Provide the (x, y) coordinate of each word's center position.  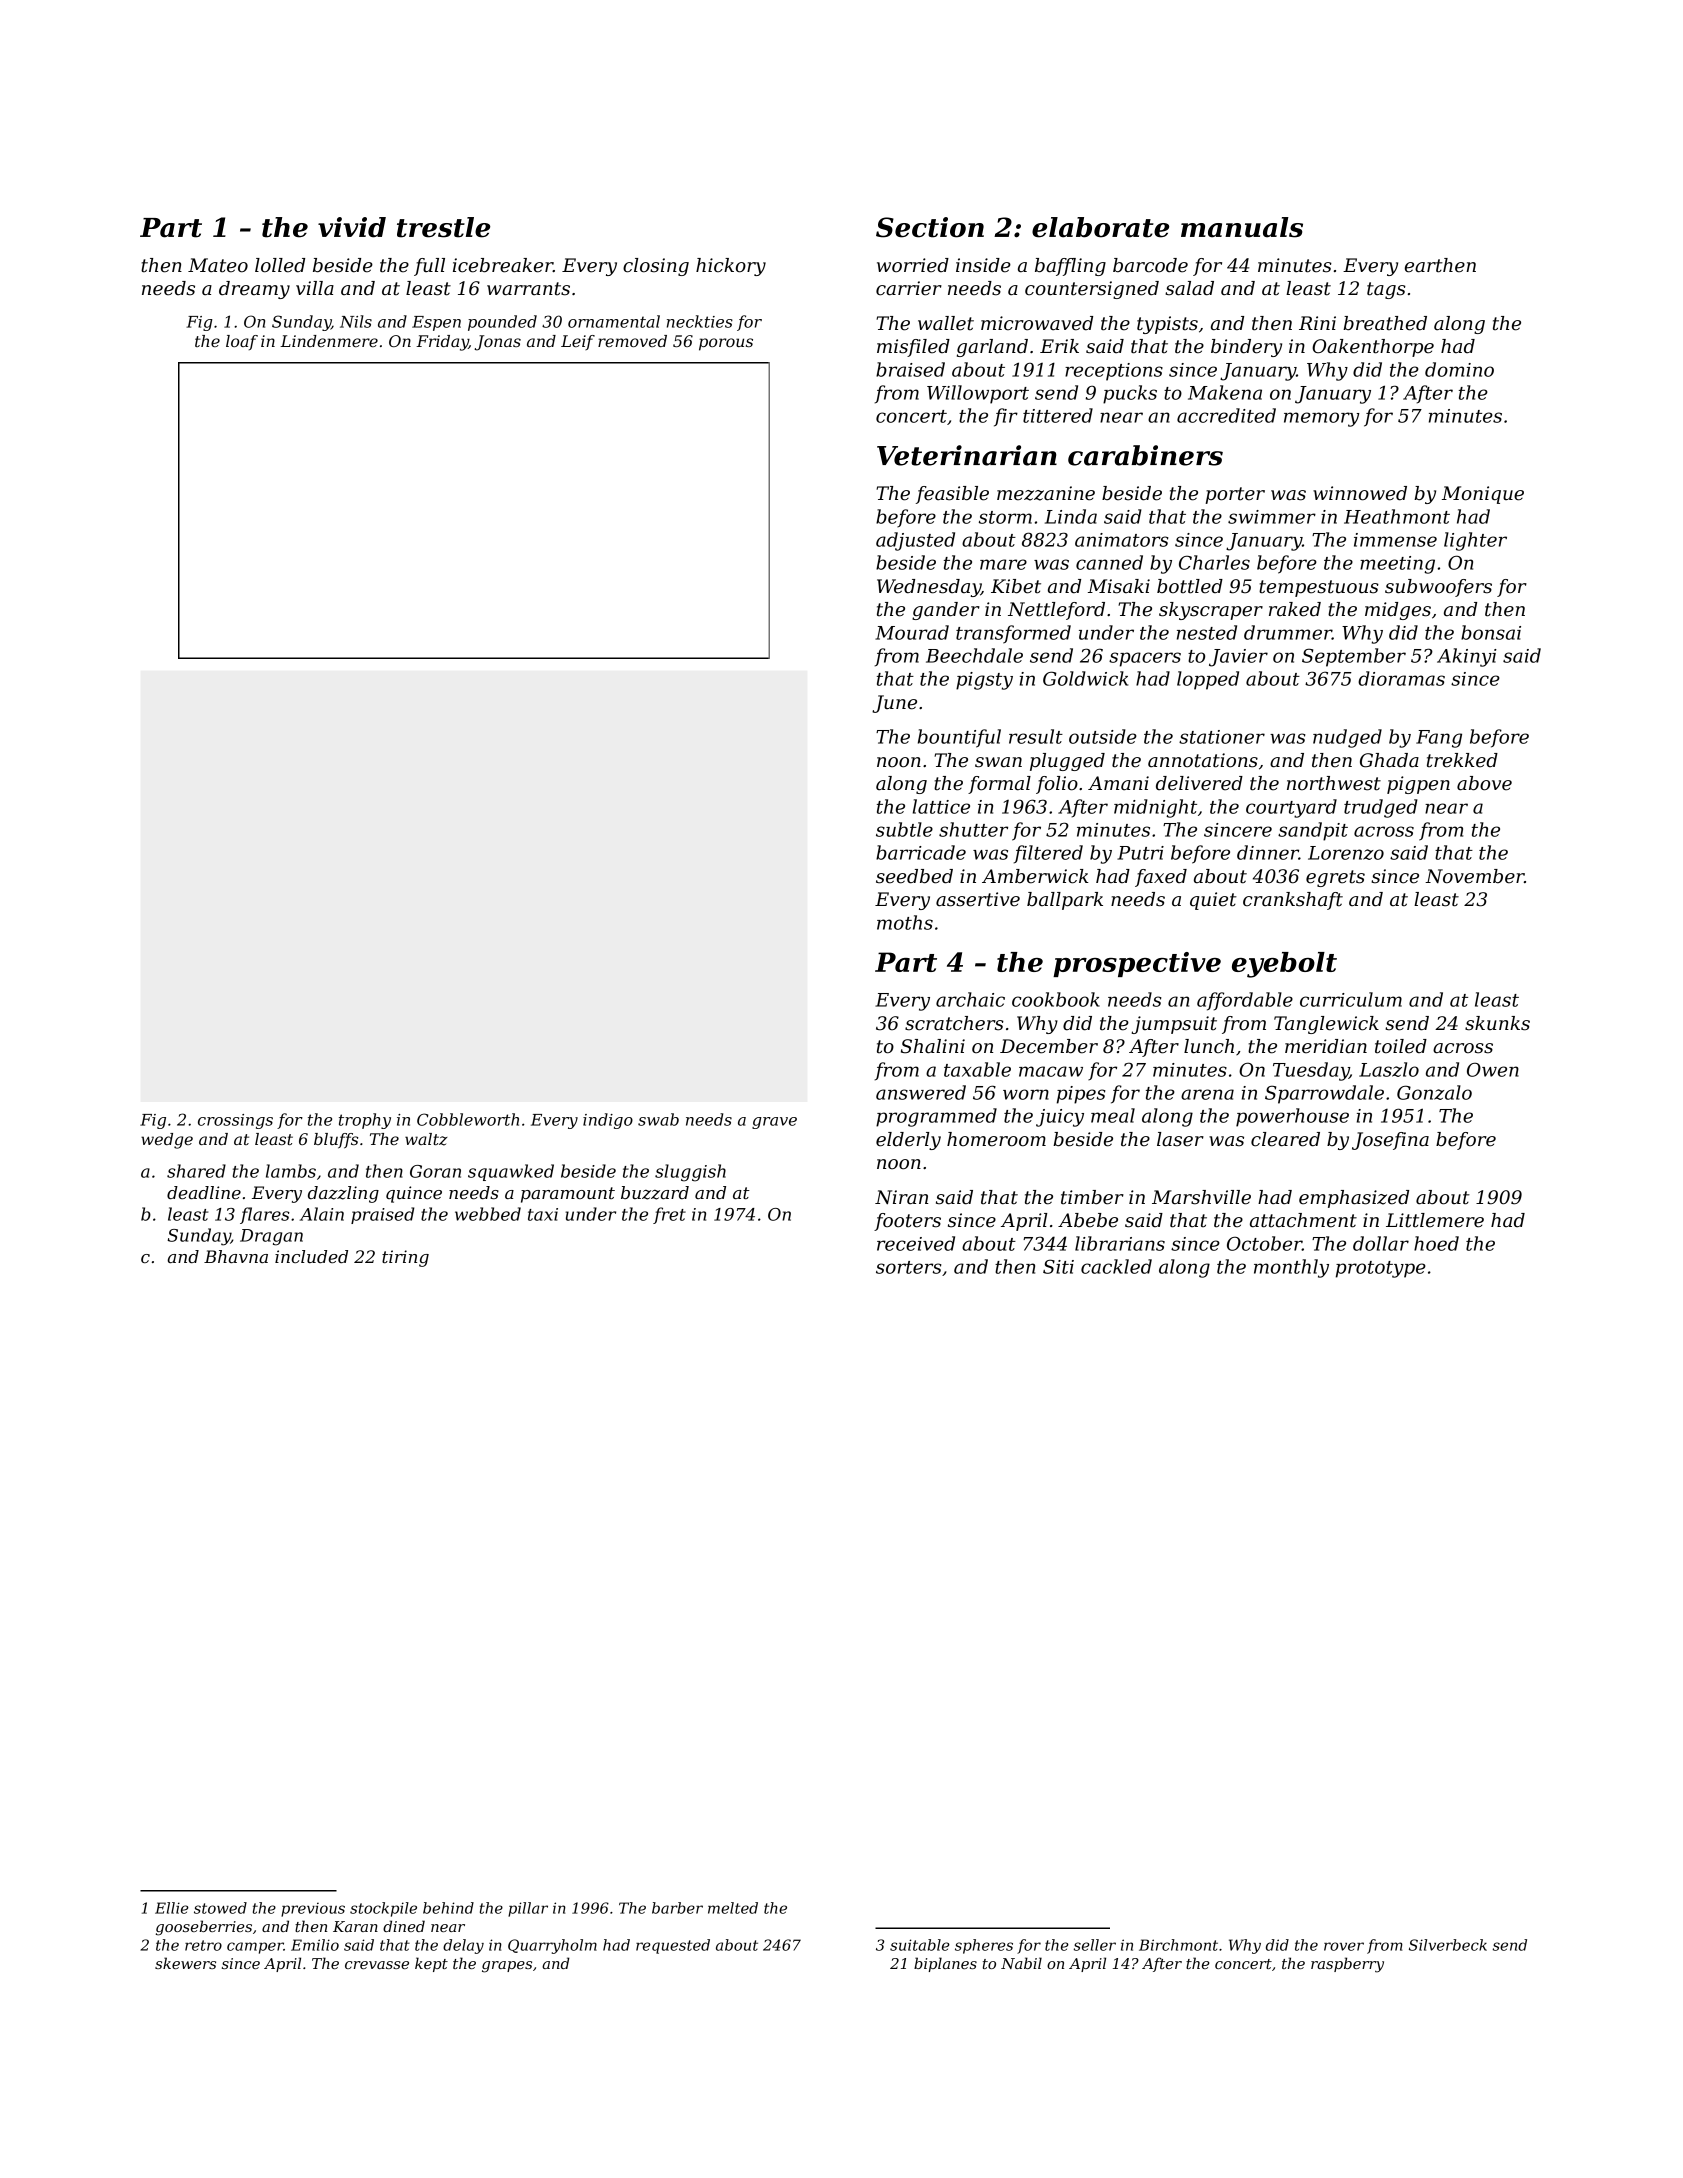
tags (1386, 290)
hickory (731, 267)
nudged (1347, 738)
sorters (909, 1267)
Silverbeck (1448, 1945)
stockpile (383, 1909)
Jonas (497, 343)
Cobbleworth (468, 1119)
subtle (904, 829)
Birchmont (1178, 1945)
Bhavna (236, 1256)
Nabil (1021, 1963)
